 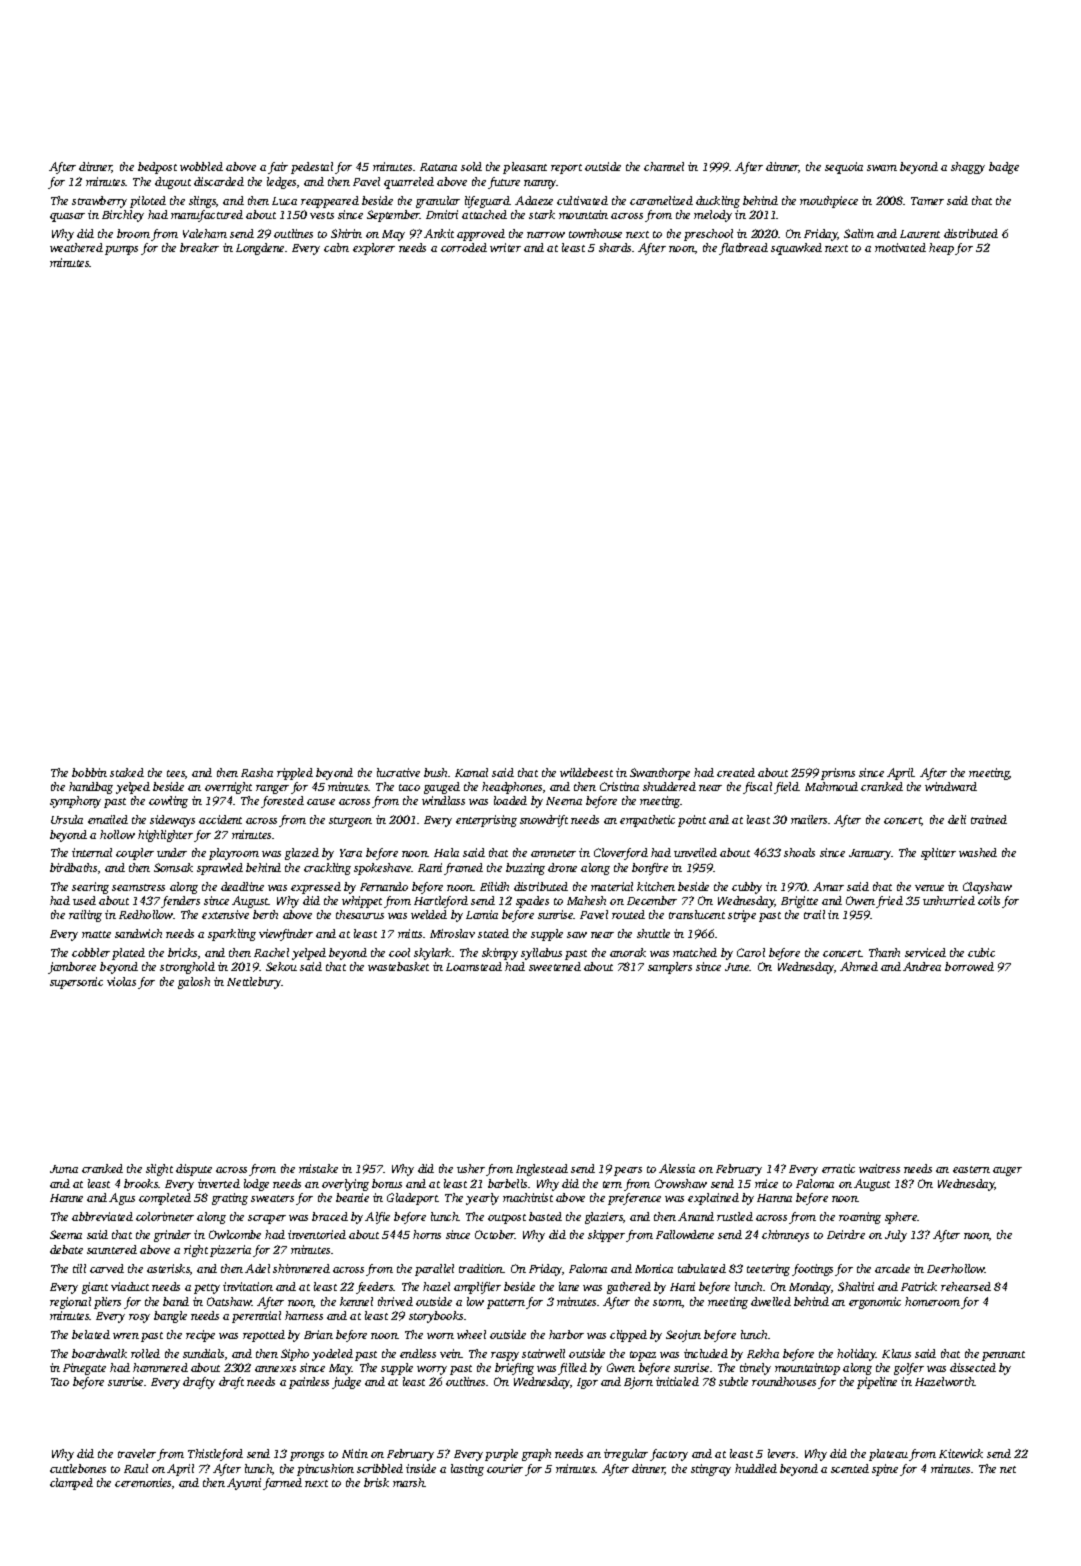 What do you see at coordinates (143, 1482) in the image?
I see `ceremonies` at bounding box center [143, 1482].
